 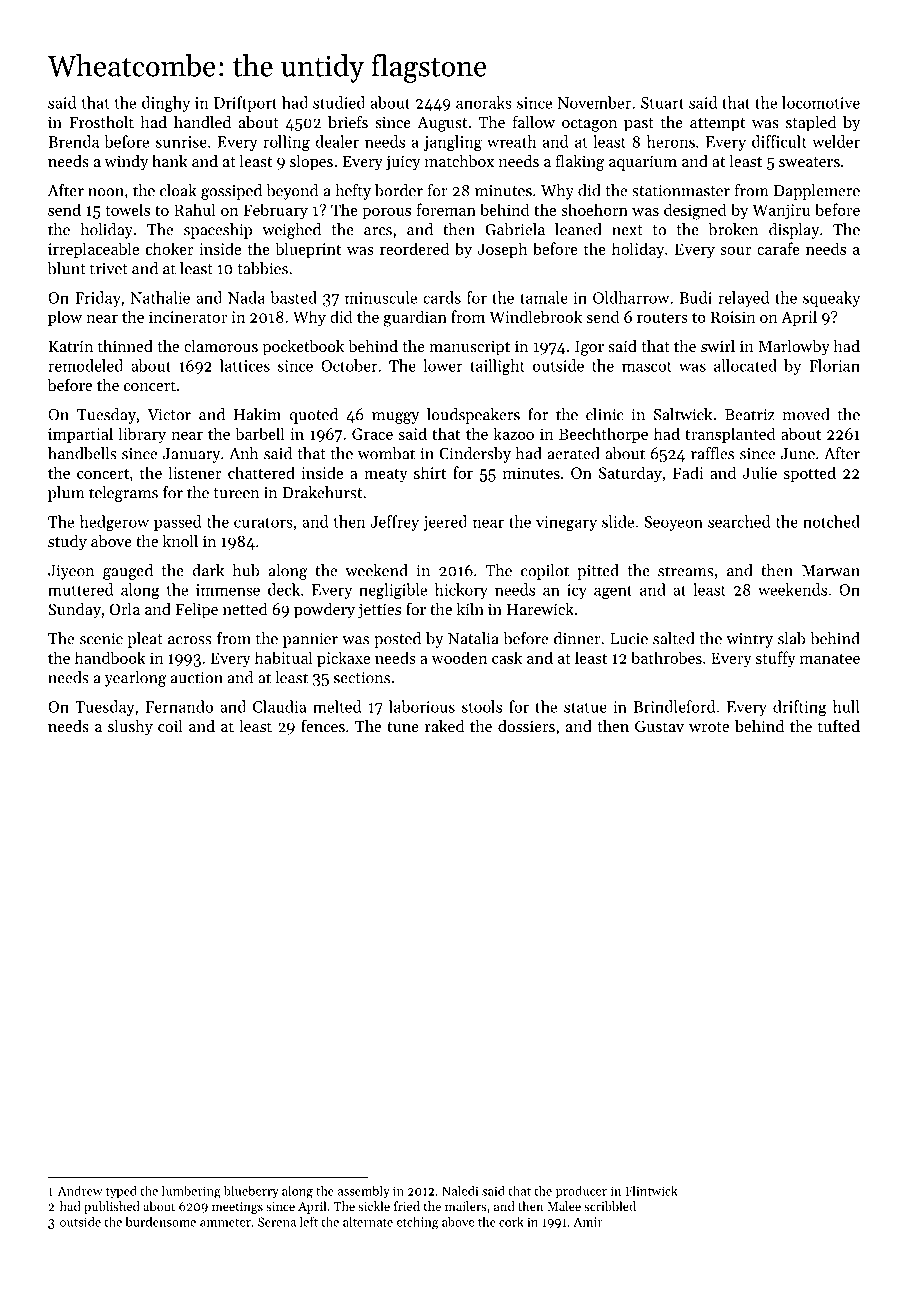 I want to click on hull, so click(x=846, y=706).
